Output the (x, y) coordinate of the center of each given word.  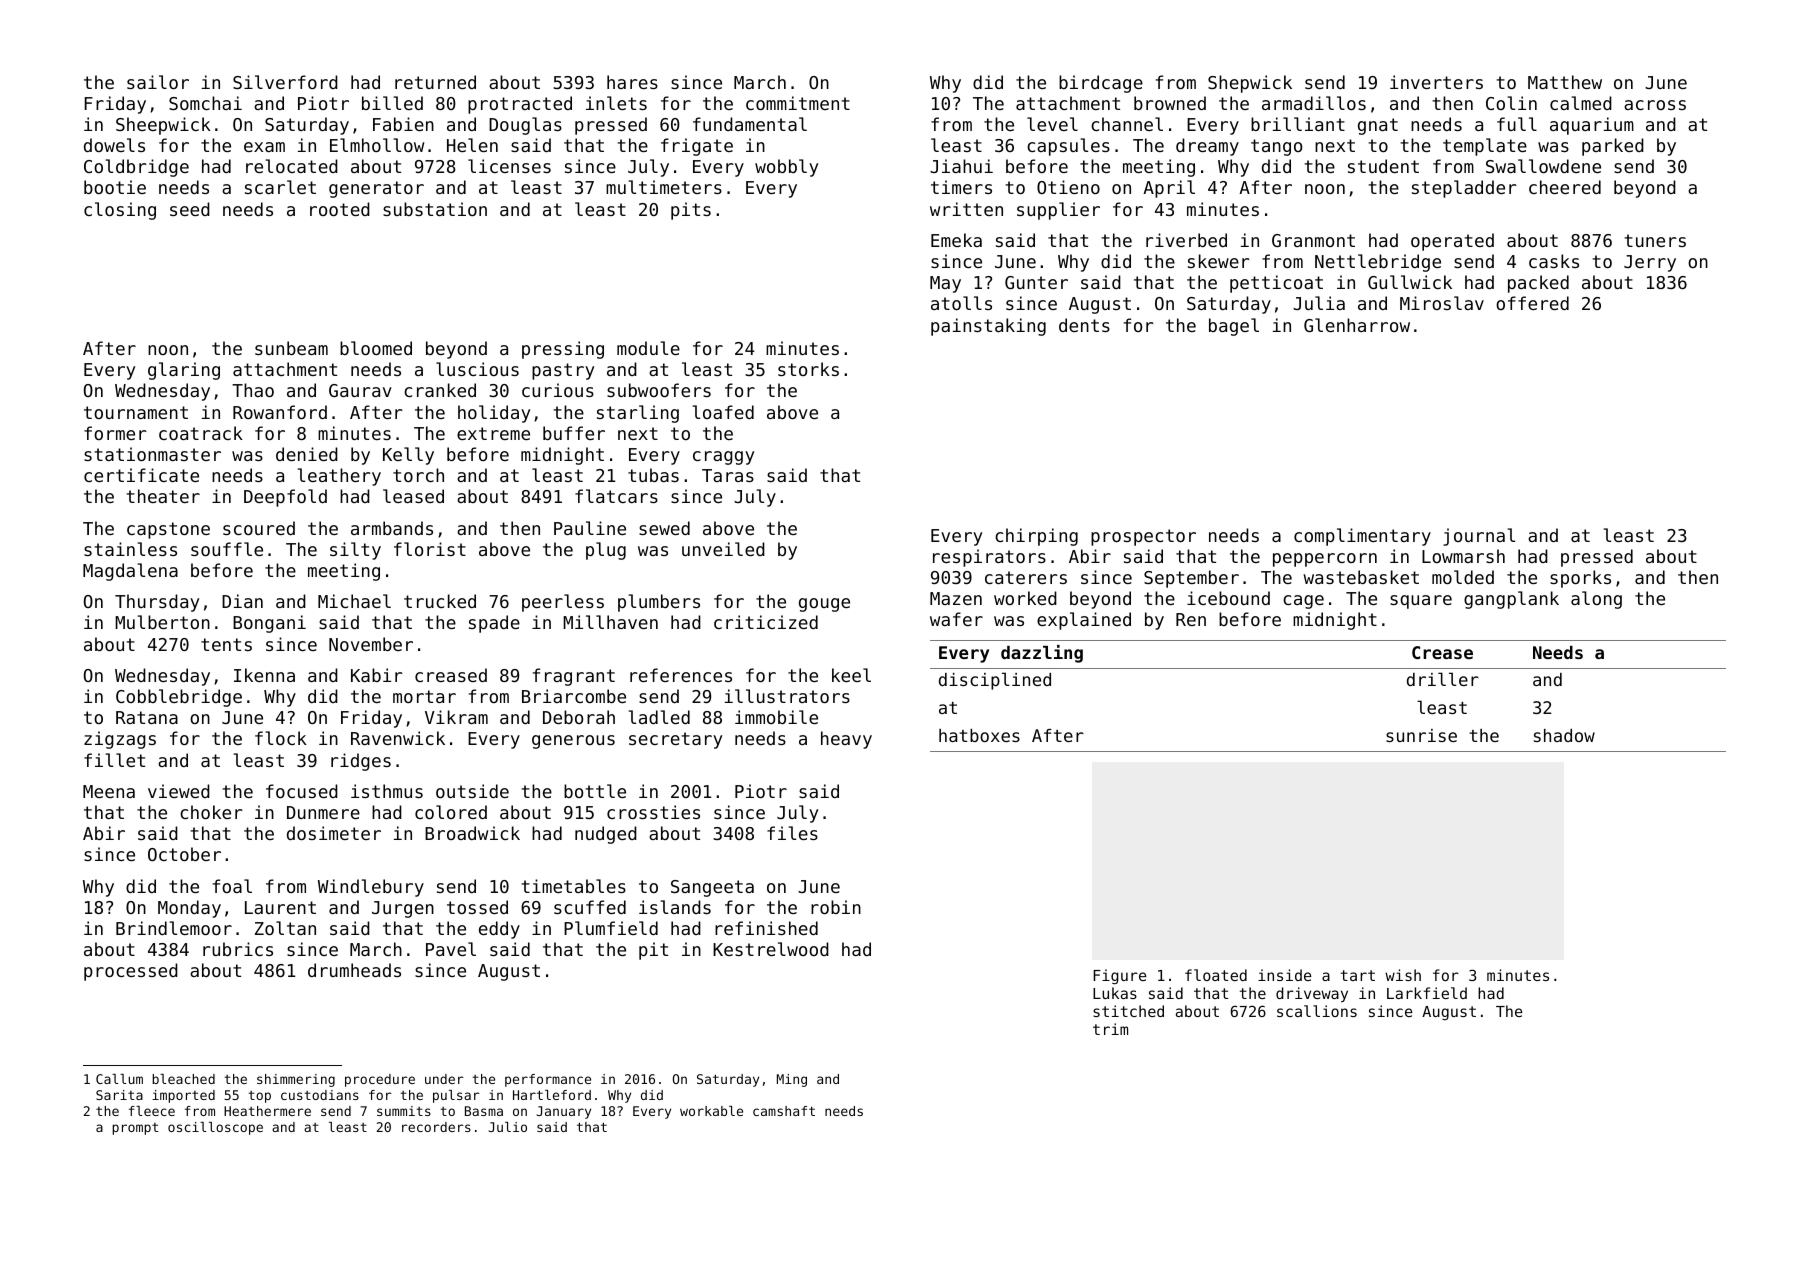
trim (1110, 1029)
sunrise (1421, 735)
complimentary (1362, 537)
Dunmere (323, 812)
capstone (168, 530)
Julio (508, 1127)
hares (632, 82)
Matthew (1565, 82)
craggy (723, 458)
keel (851, 675)
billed (392, 103)
